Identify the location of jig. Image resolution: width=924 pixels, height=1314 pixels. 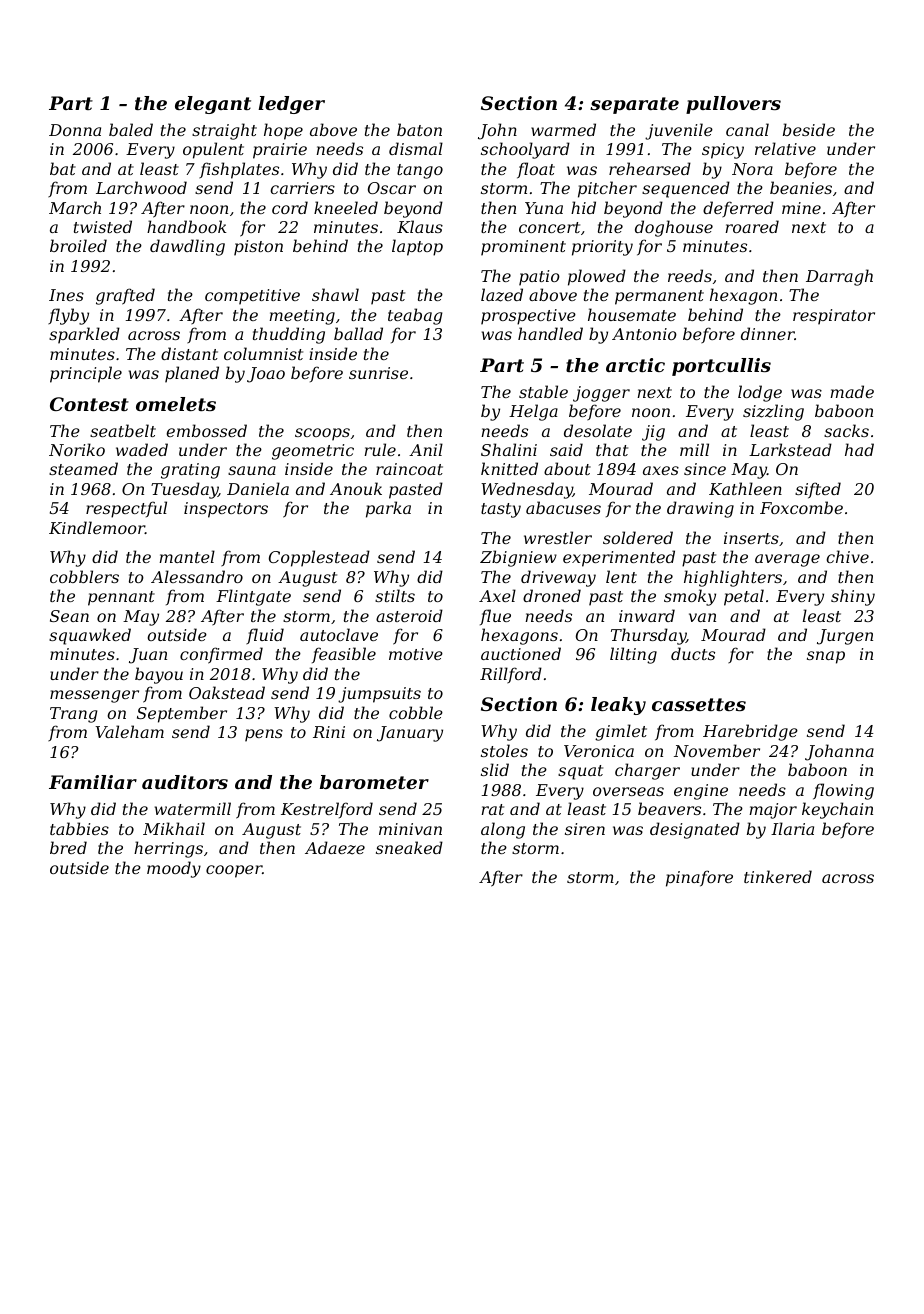
(653, 433).
